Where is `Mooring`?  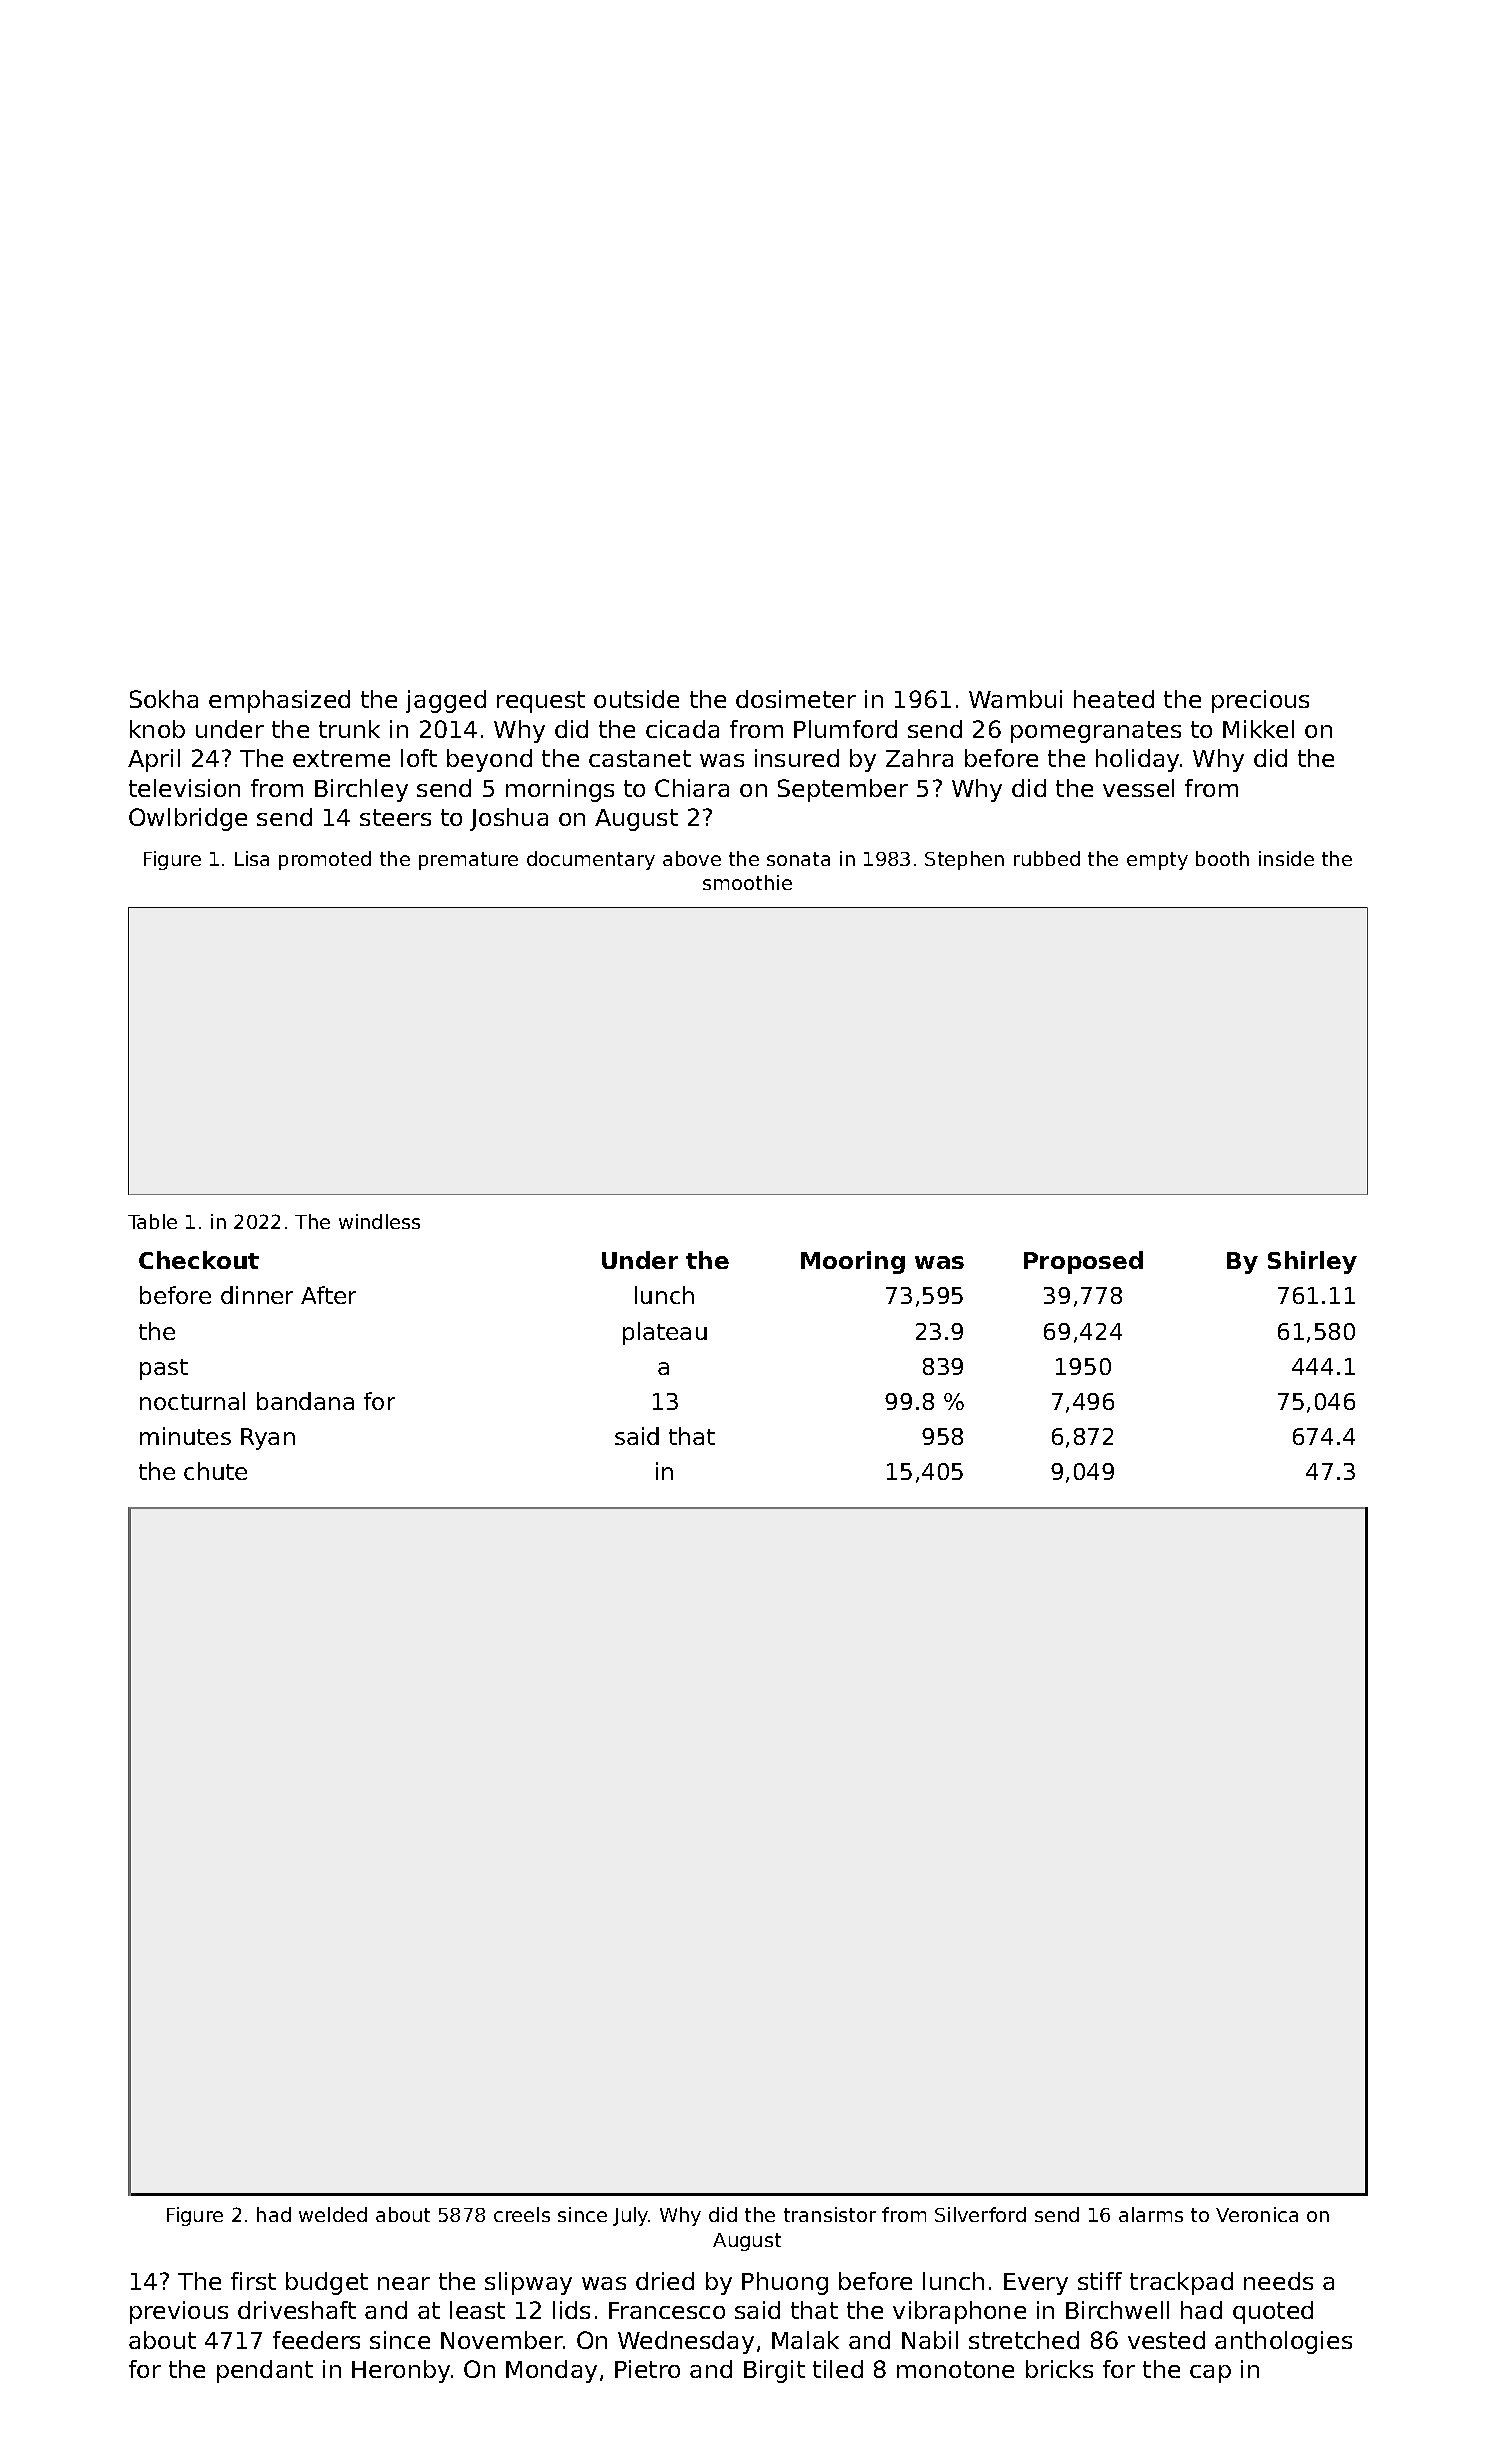 Mooring is located at coordinates (853, 1262).
